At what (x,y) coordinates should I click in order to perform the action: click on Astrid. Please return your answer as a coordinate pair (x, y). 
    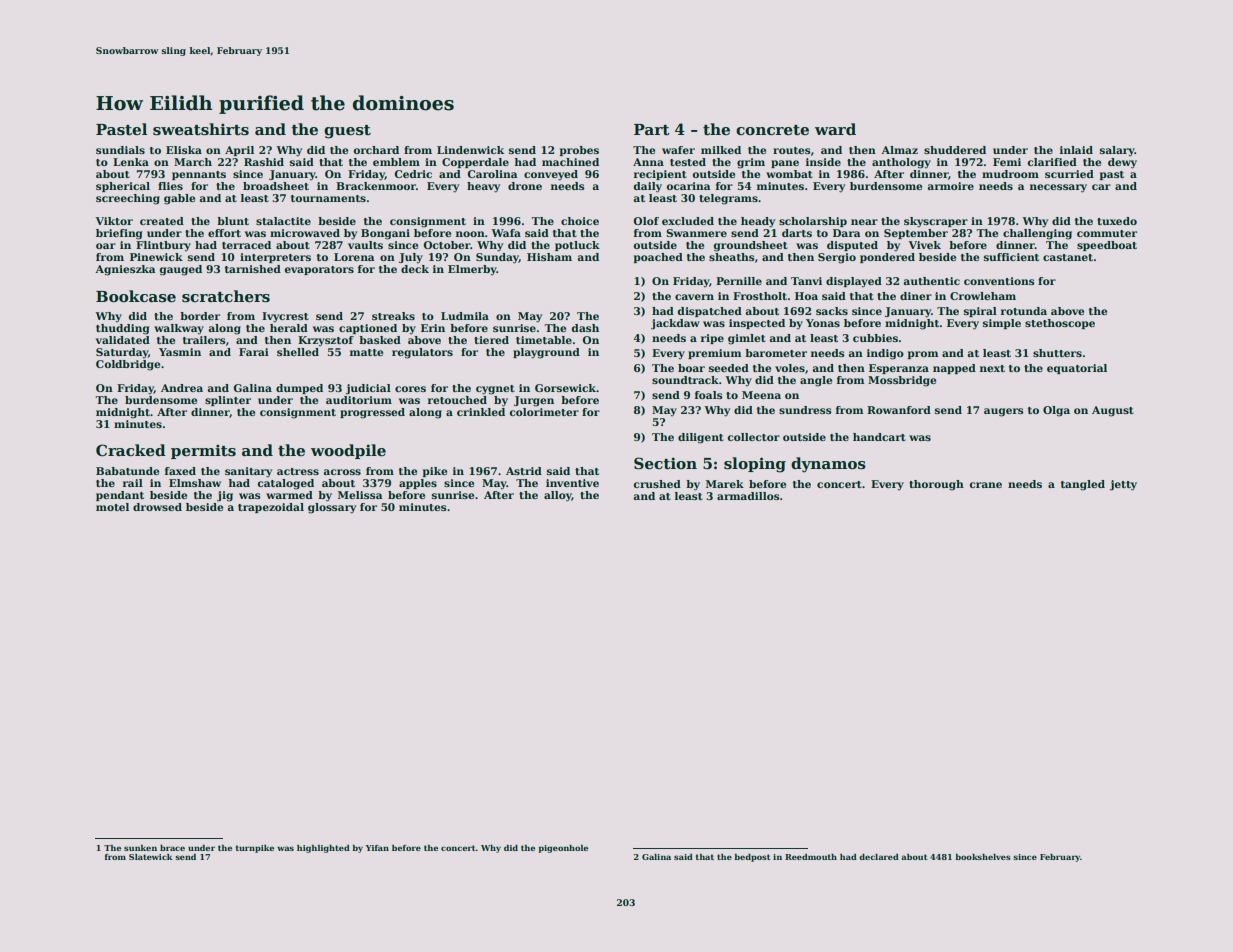
    Looking at the image, I should click on (524, 471).
